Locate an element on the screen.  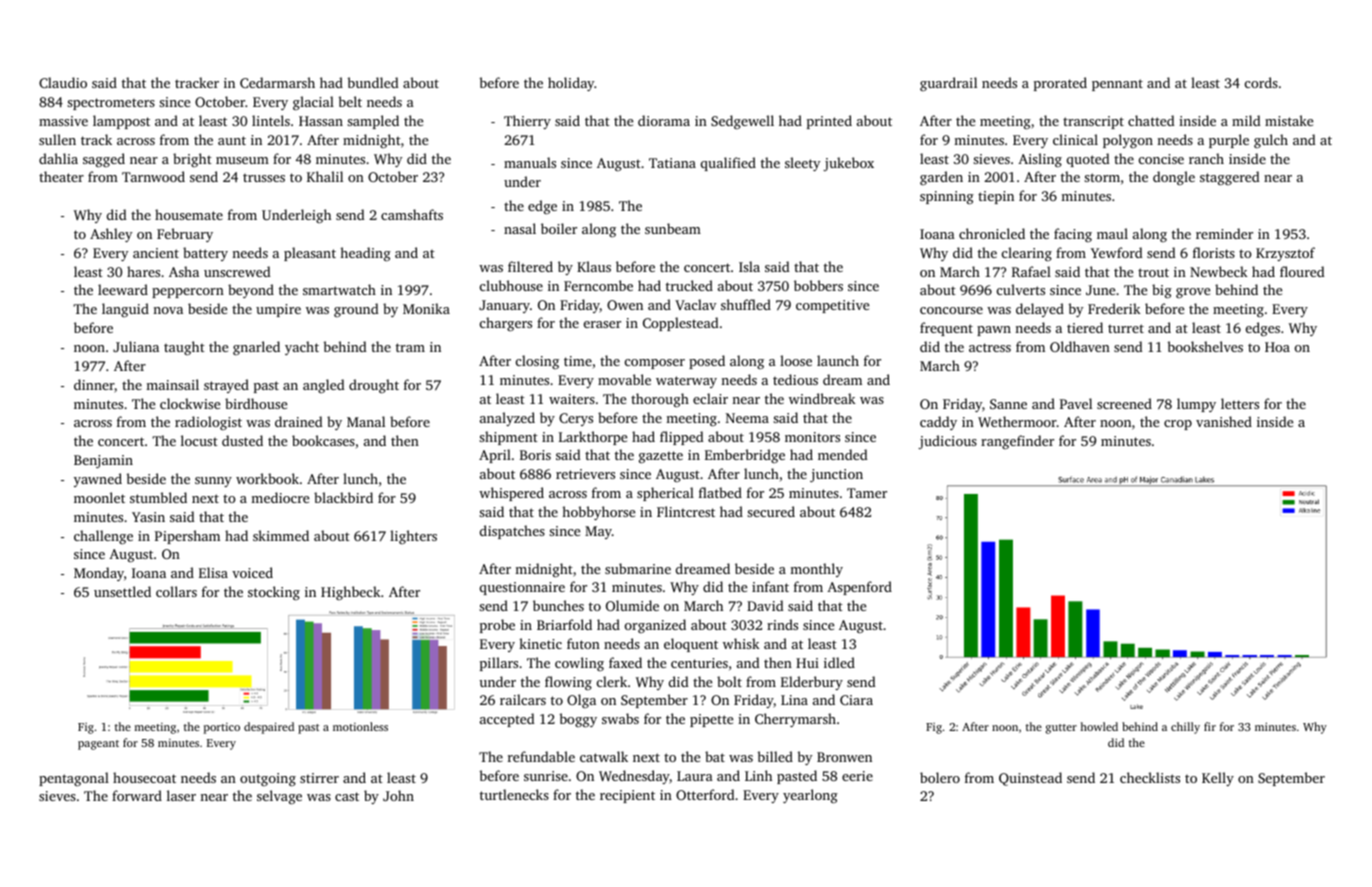
angled is located at coordinates (324, 386).
